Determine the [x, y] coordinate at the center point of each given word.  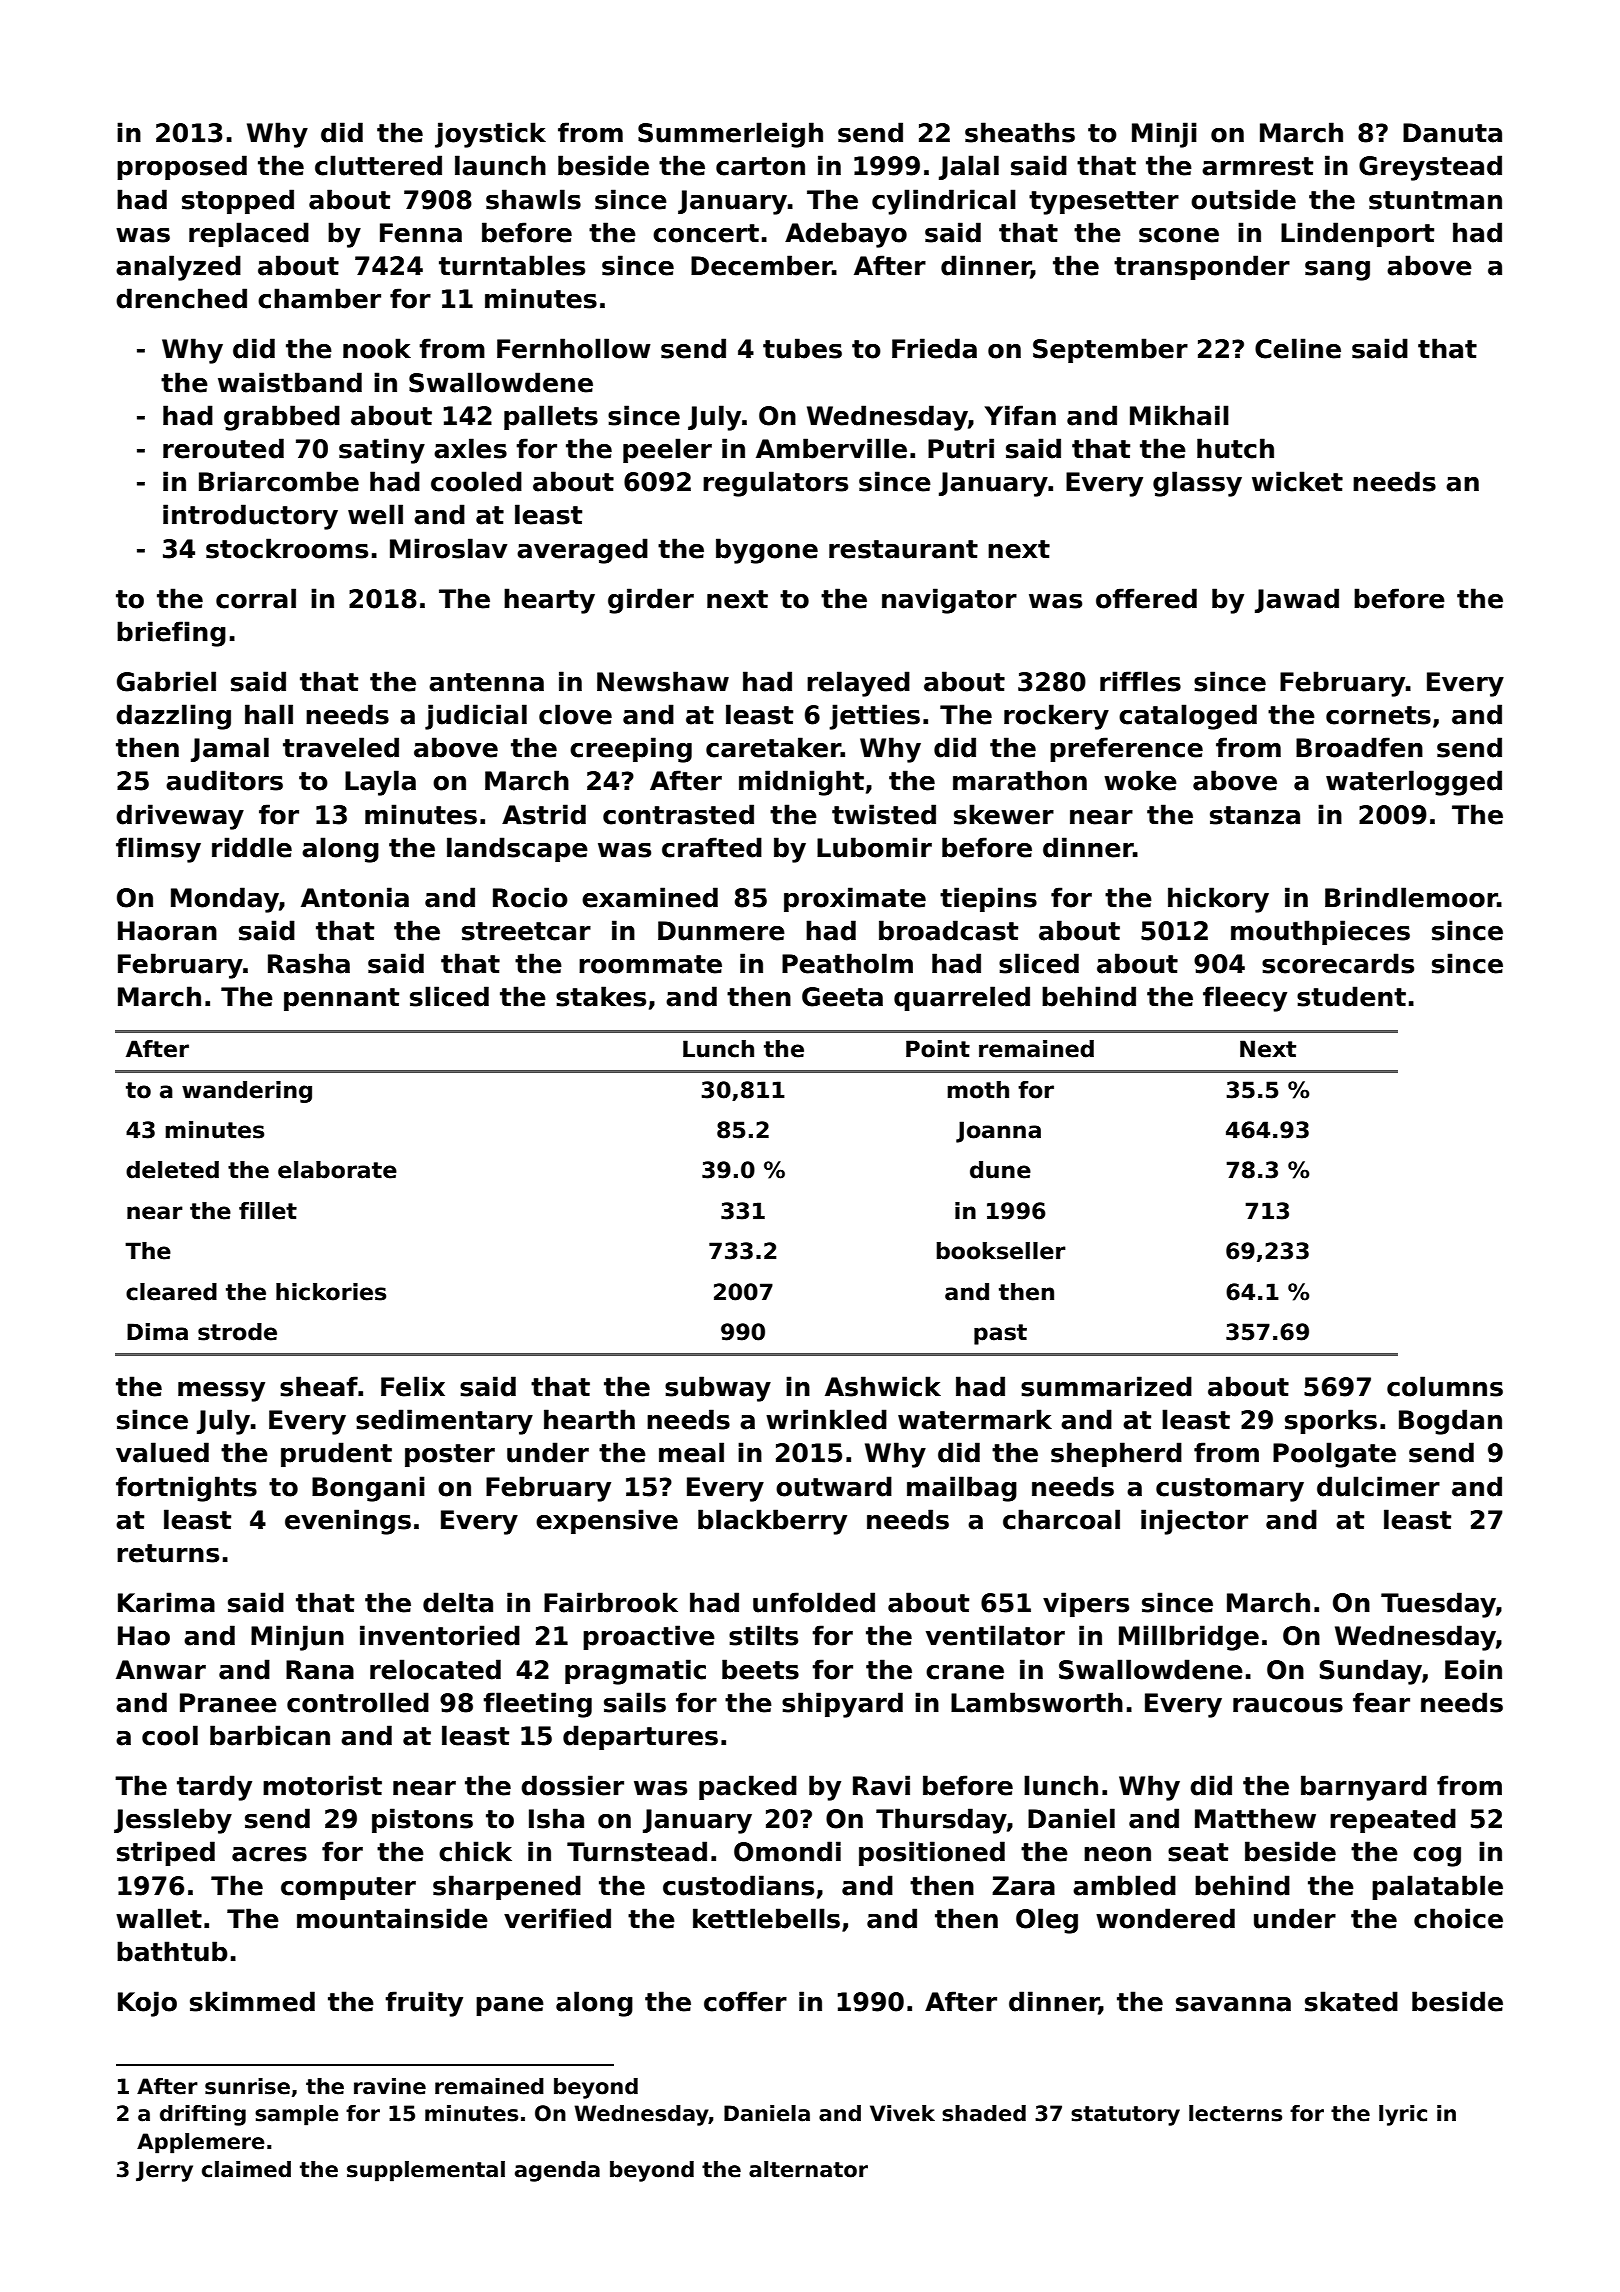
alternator [808, 2169]
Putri [961, 448]
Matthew [1255, 1818]
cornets [1378, 715]
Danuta [1452, 133]
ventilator [995, 1635]
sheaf [319, 1386]
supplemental [426, 2171]
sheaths [1020, 132]
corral [256, 598]
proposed [182, 167]
